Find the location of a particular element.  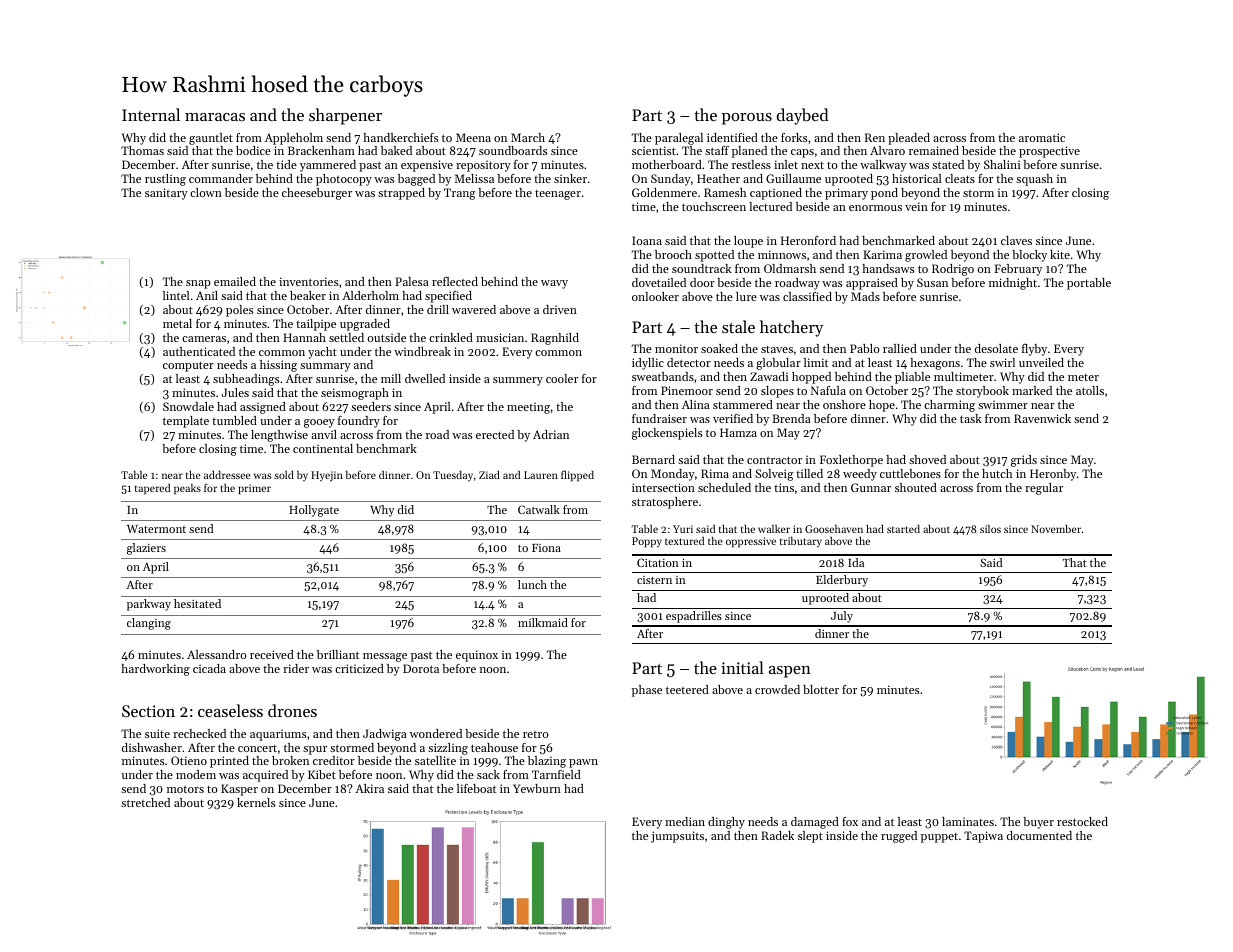

porous is located at coordinates (747, 119).
